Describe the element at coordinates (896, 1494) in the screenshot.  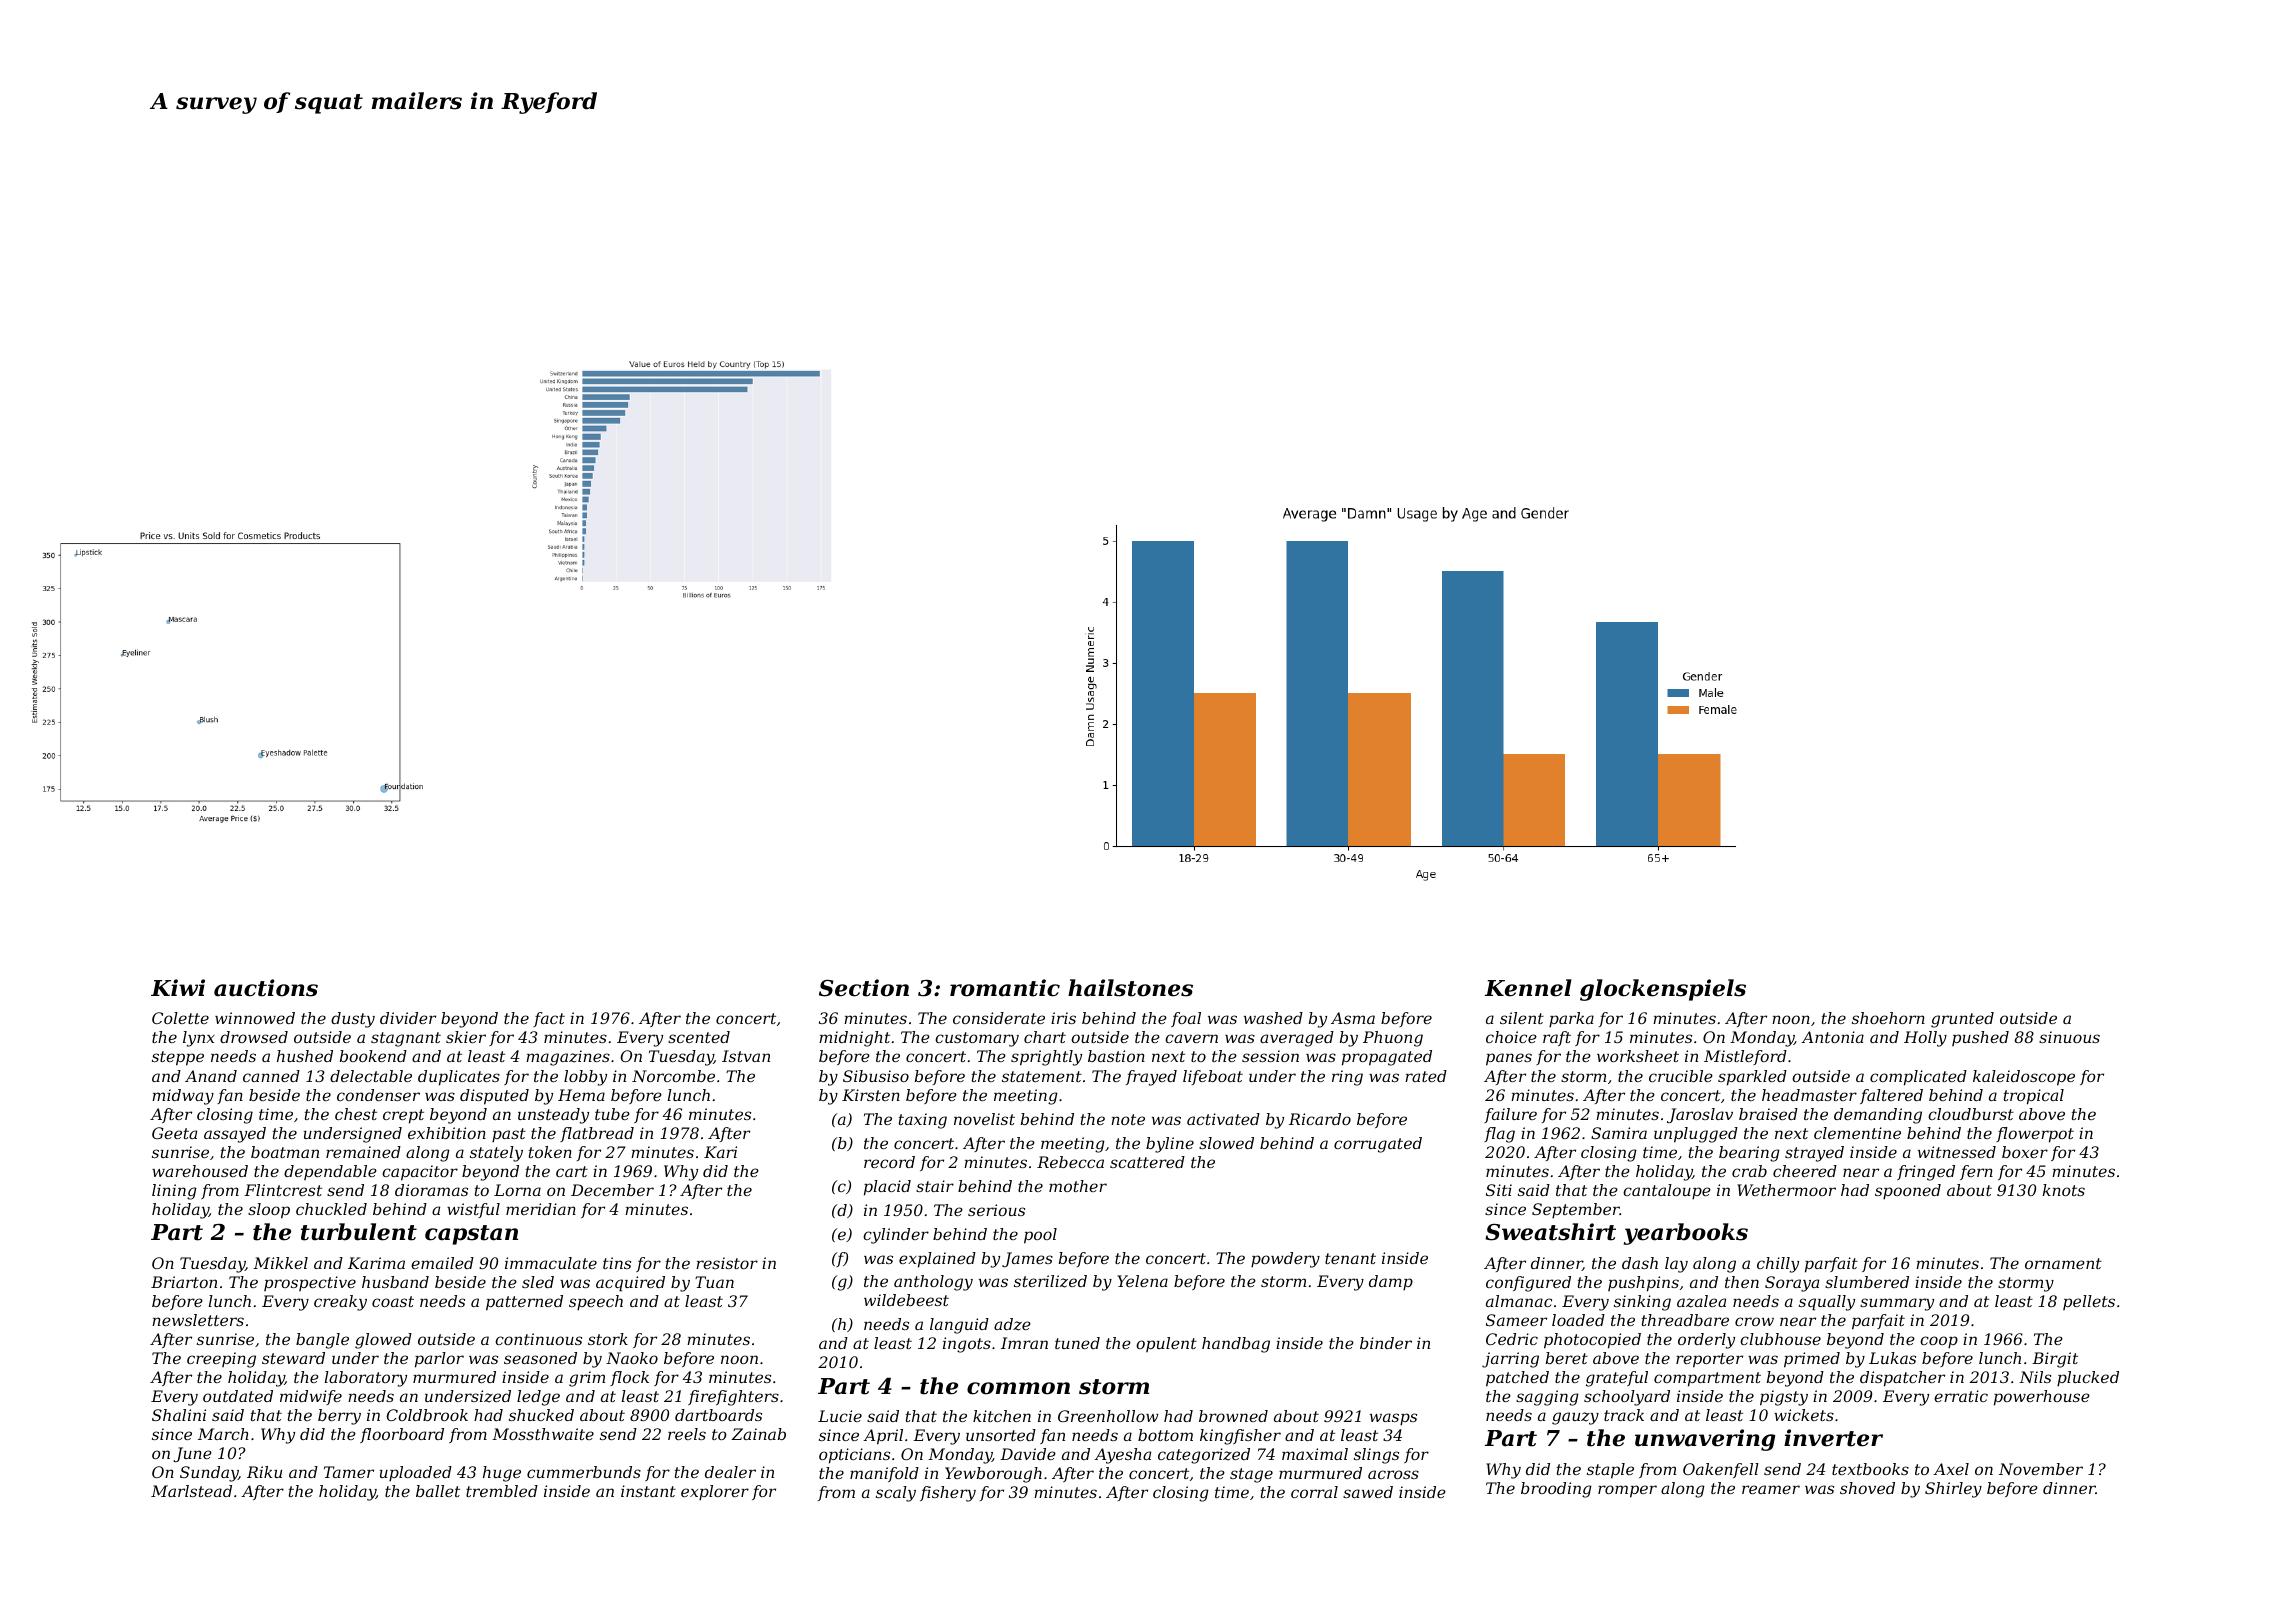
I see `scaly` at that location.
